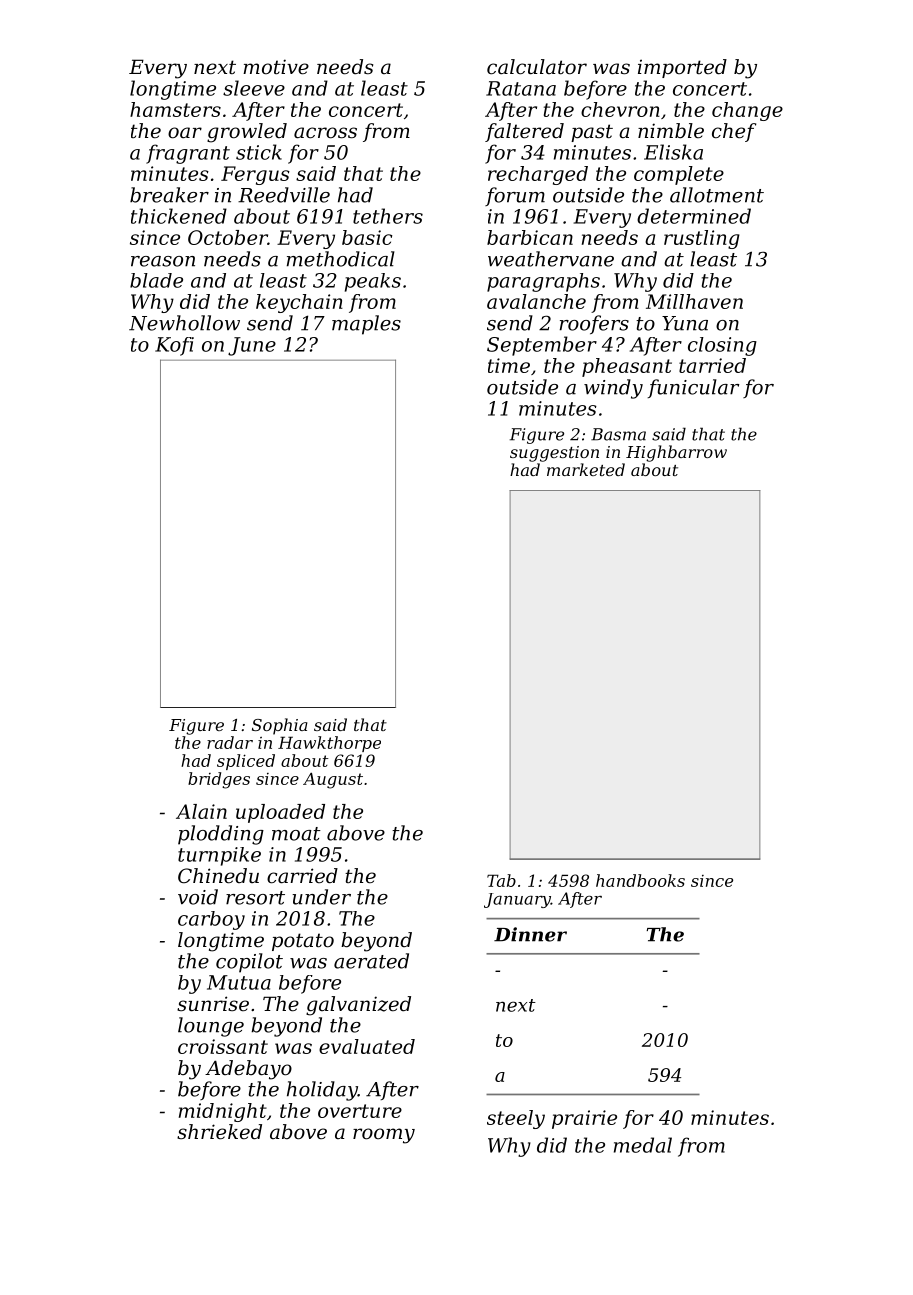 This page has width=913, height=1295. Describe the element at coordinates (384, 1136) in the page. I see `roomy` at that location.
